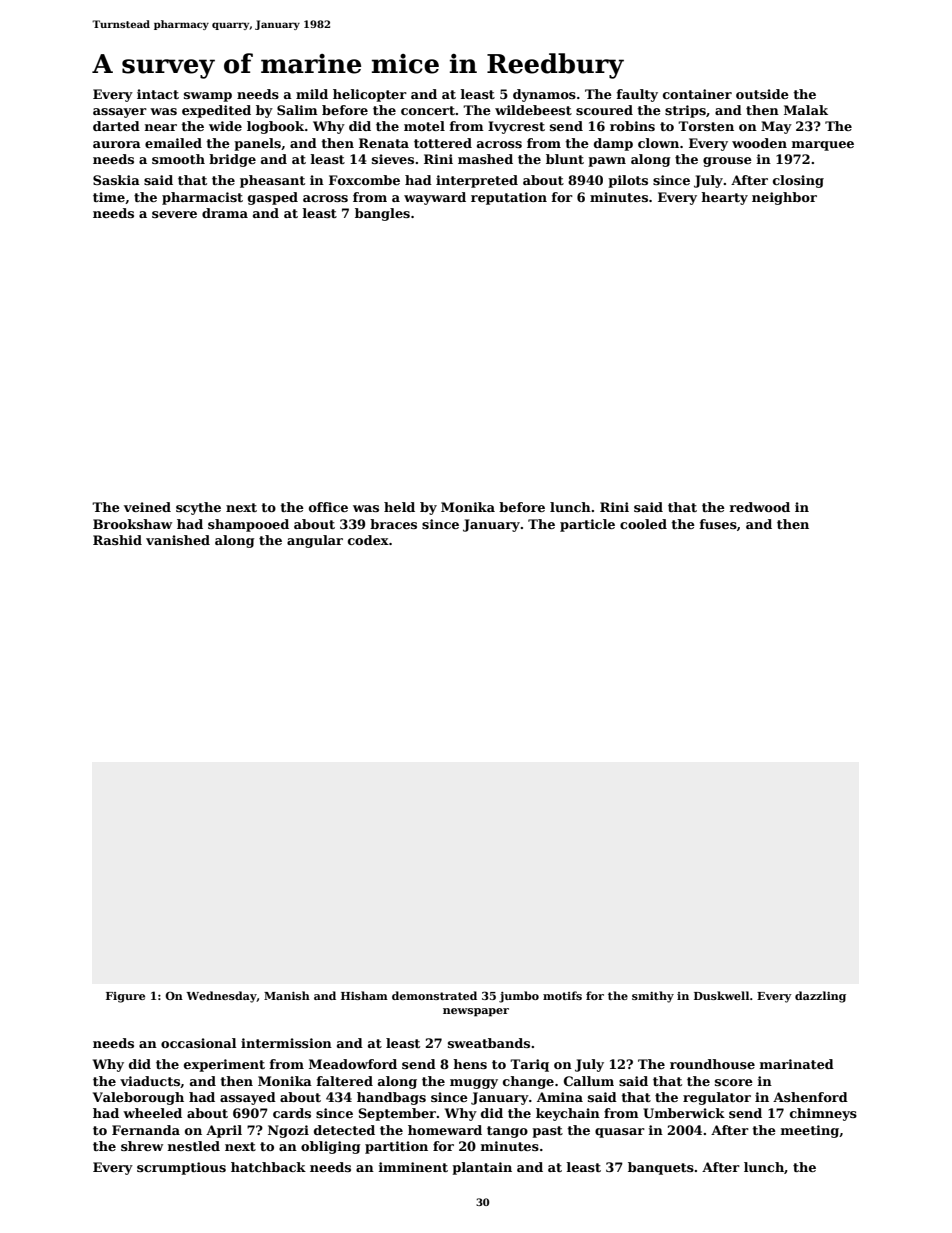 The height and width of the image is (1233, 952). What do you see at coordinates (312, 94) in the image?
I see `mild` at bounding box center [312, 94].
